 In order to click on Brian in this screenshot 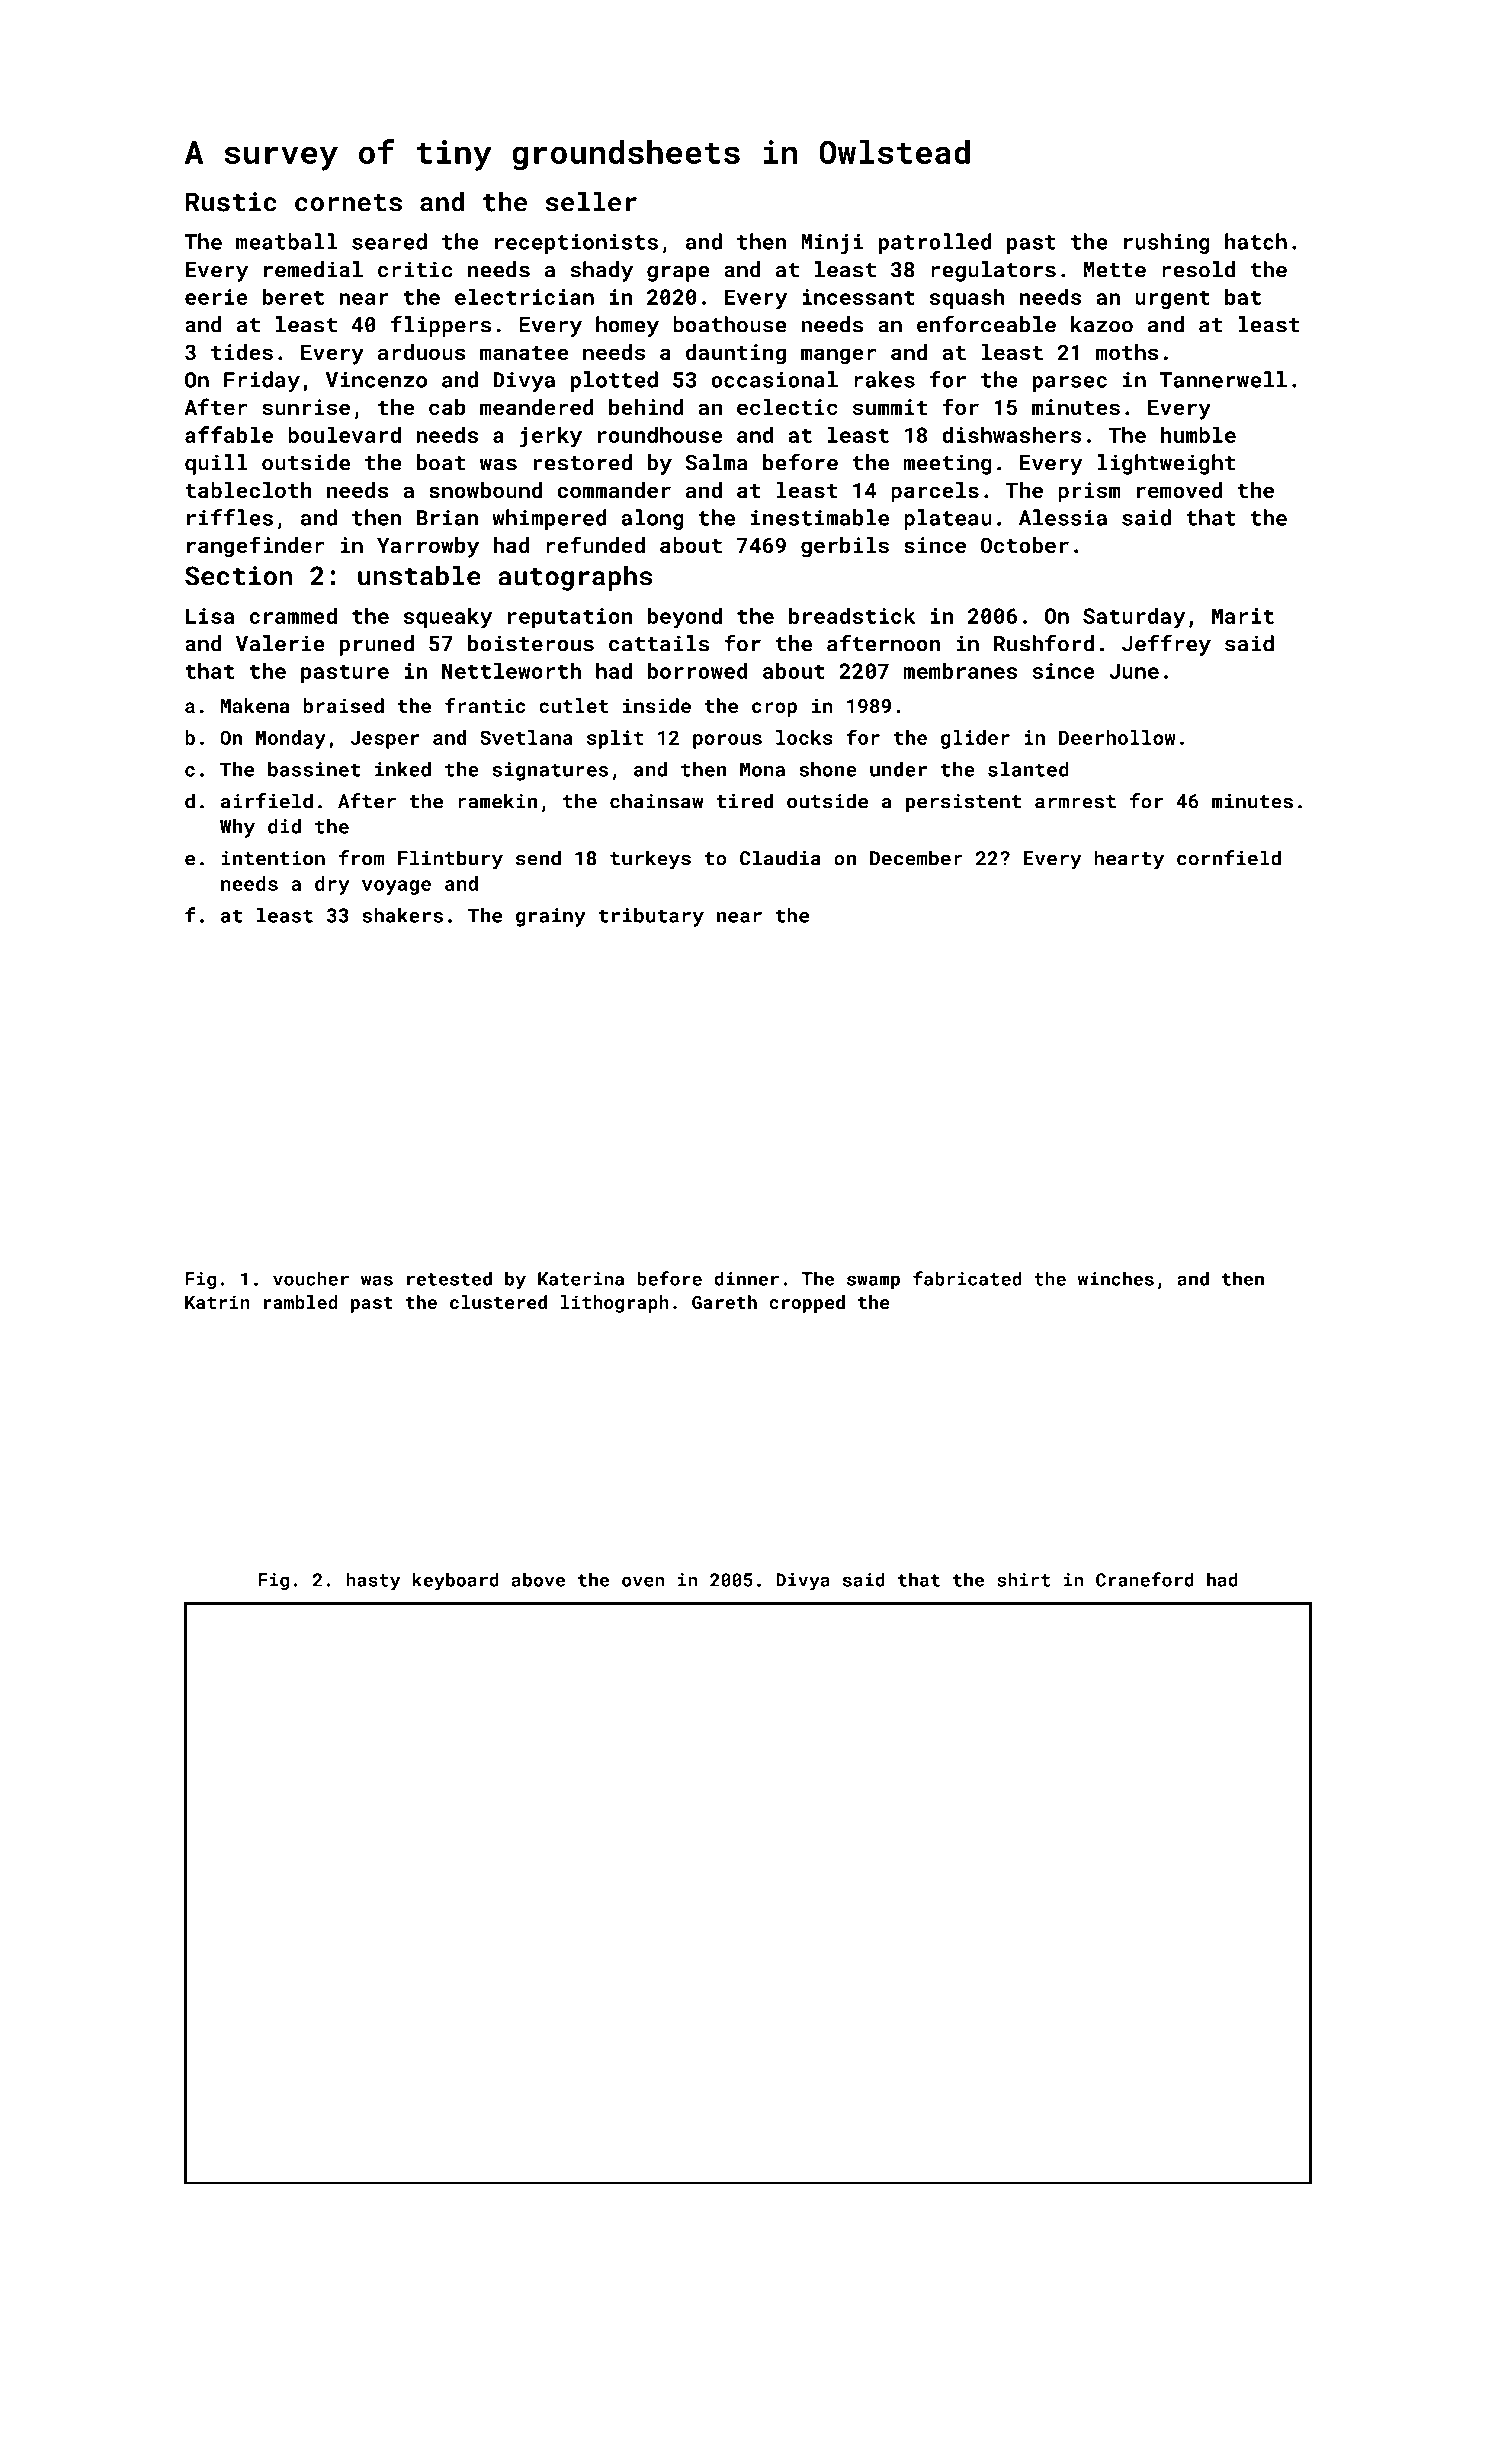, I will do `click(447, 518)`.
